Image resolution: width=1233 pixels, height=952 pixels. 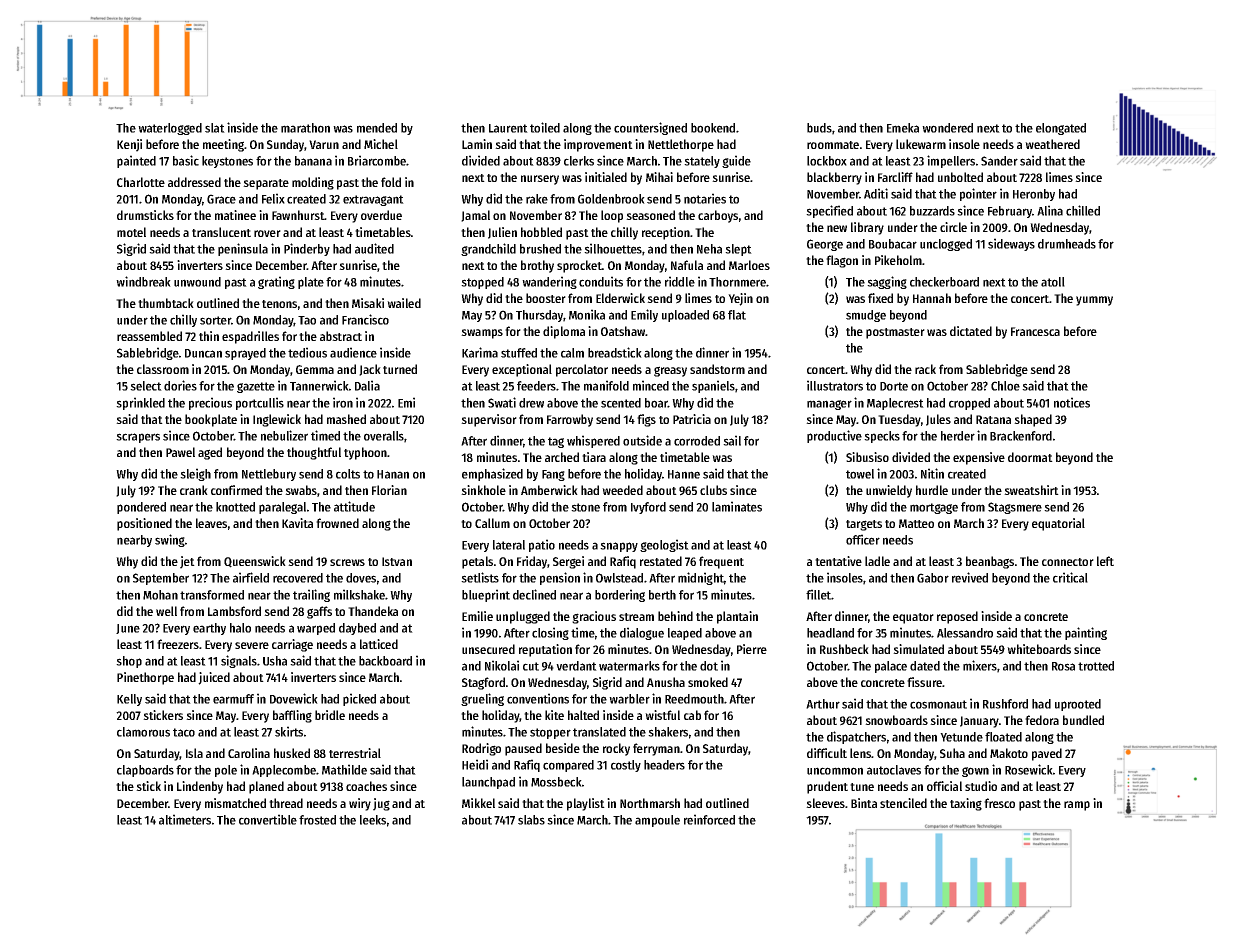 What do you see at coordinates (732, 440) in the screenshot?
I see `sail` at bounding box center [732, 440].
